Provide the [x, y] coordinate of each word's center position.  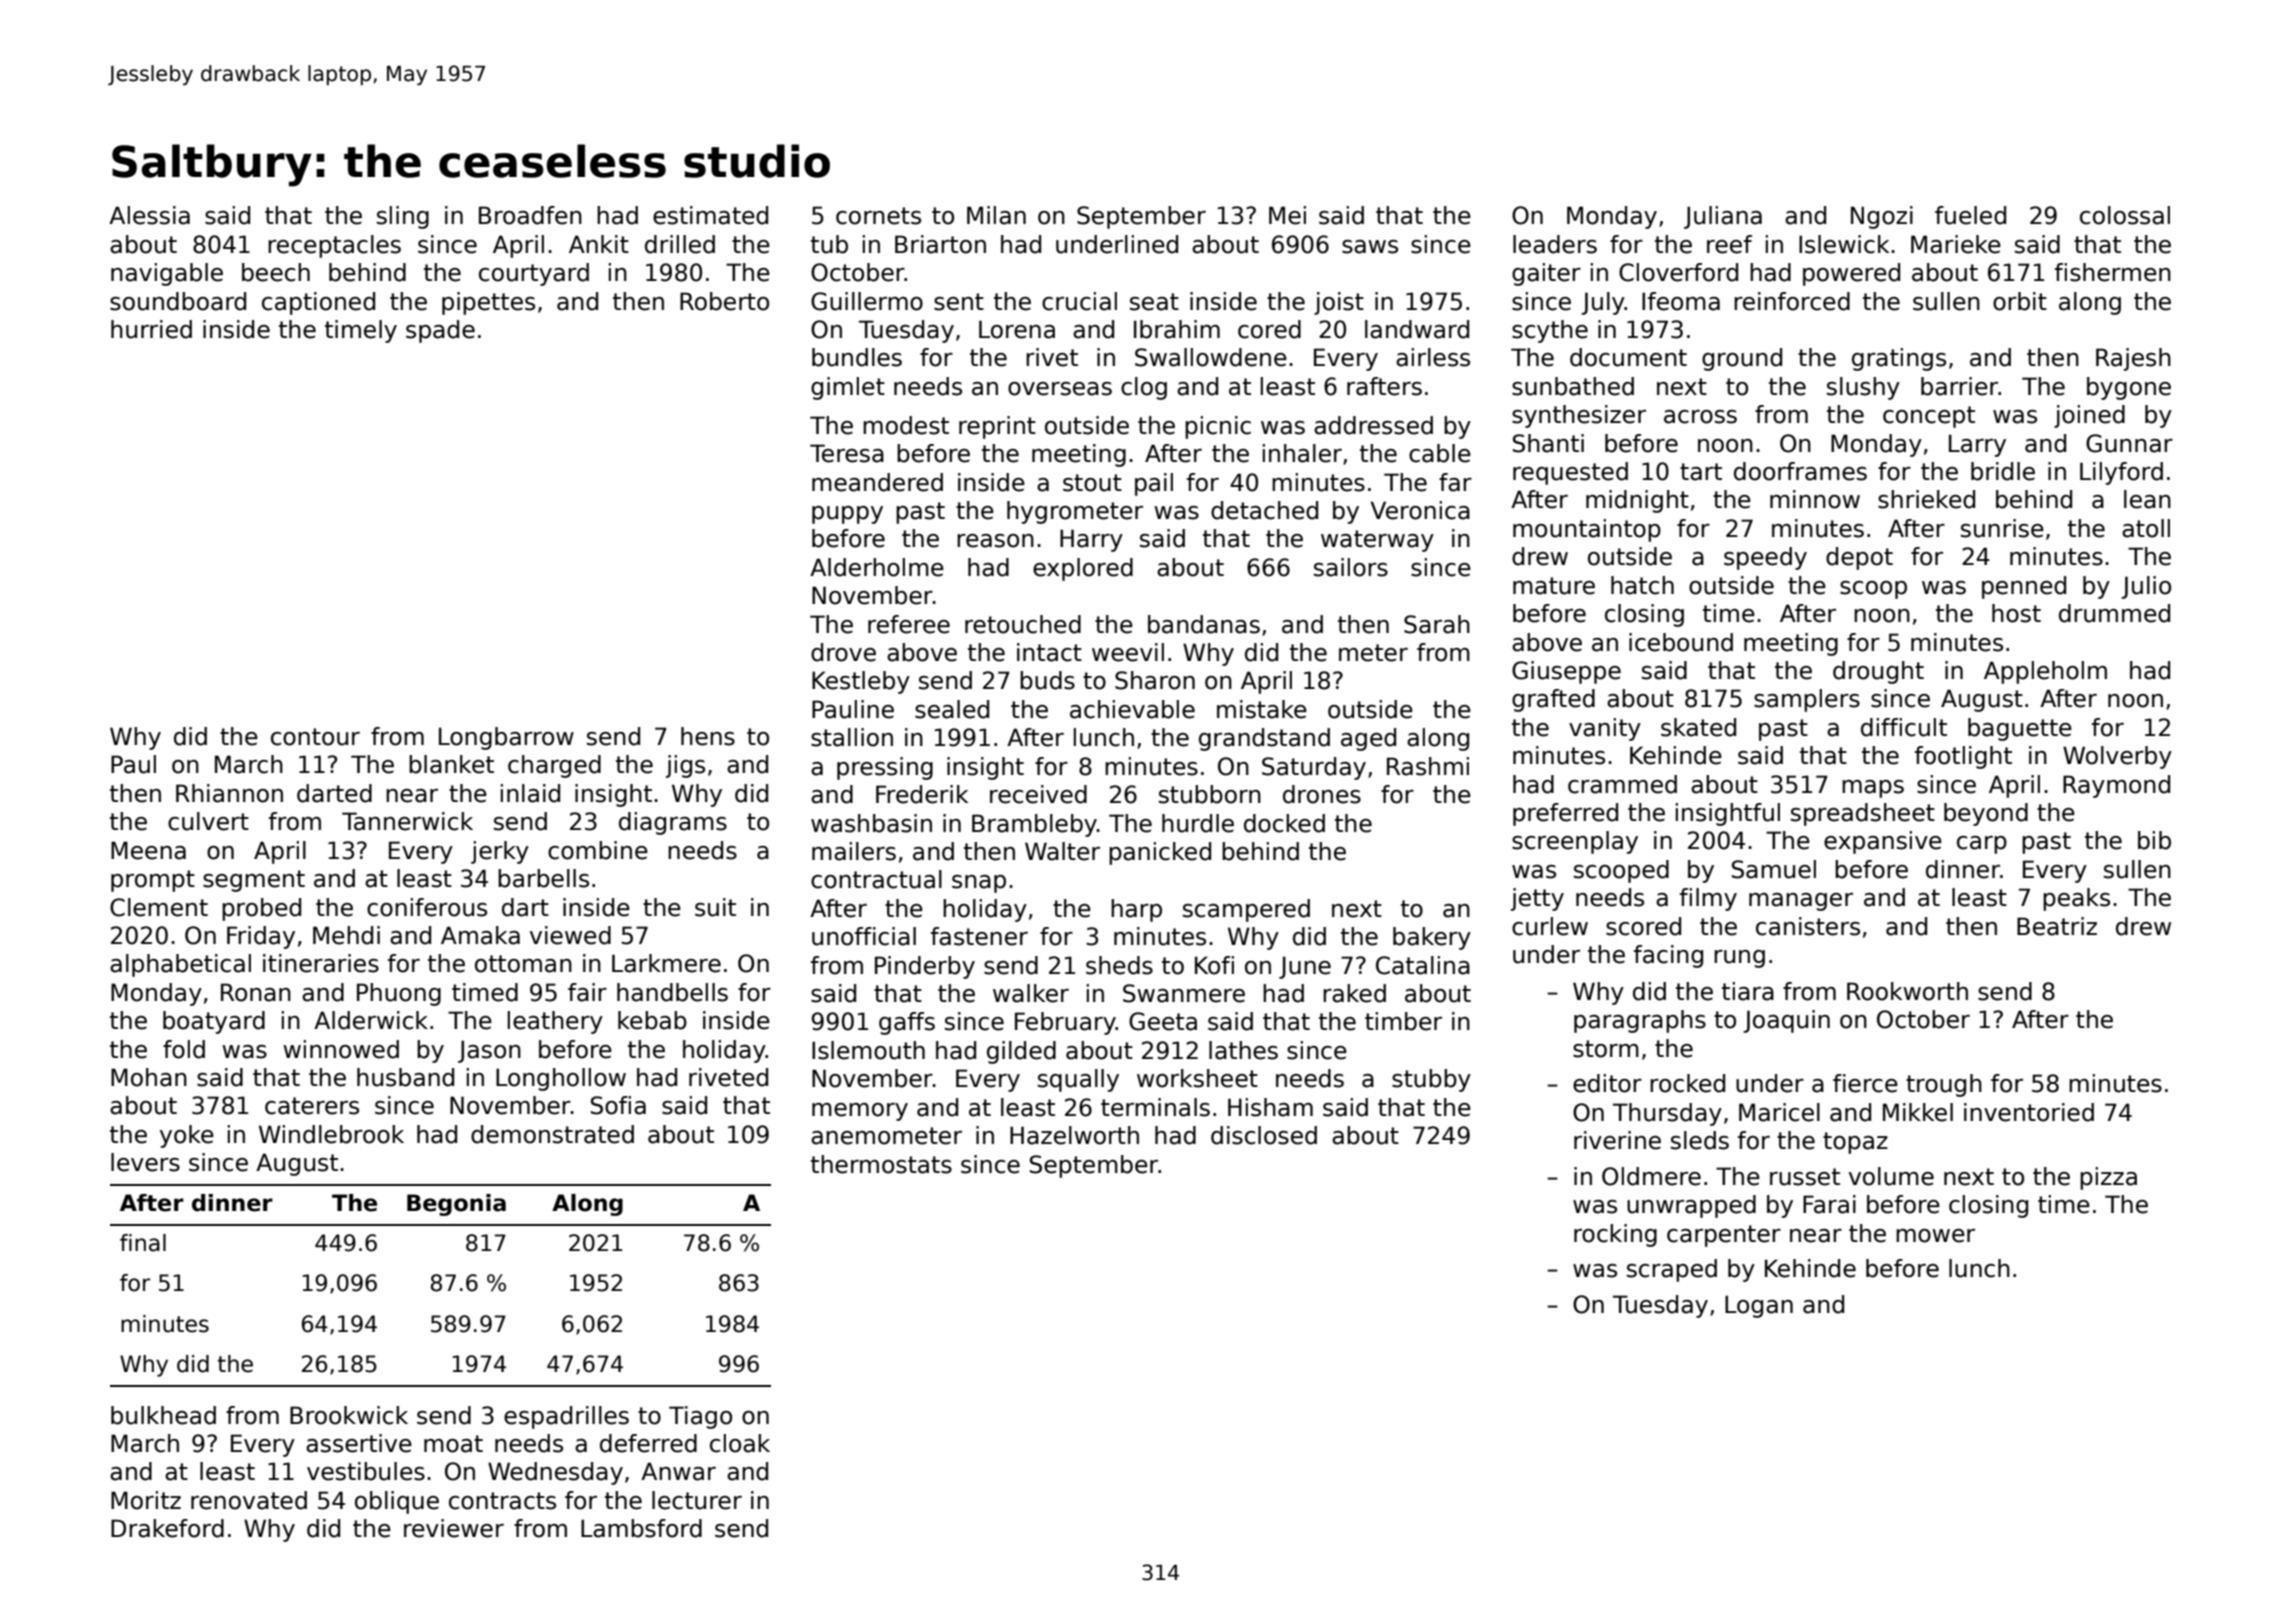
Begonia [456, 1205]
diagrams [673, 823]
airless [1433, 357]
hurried [151, 329]
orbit [2020, 301]
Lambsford [641, 1528]
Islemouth [868, 1050]
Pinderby [925, 967]
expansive [1883, 842]
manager [1801, 902]
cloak [740, 1443]
